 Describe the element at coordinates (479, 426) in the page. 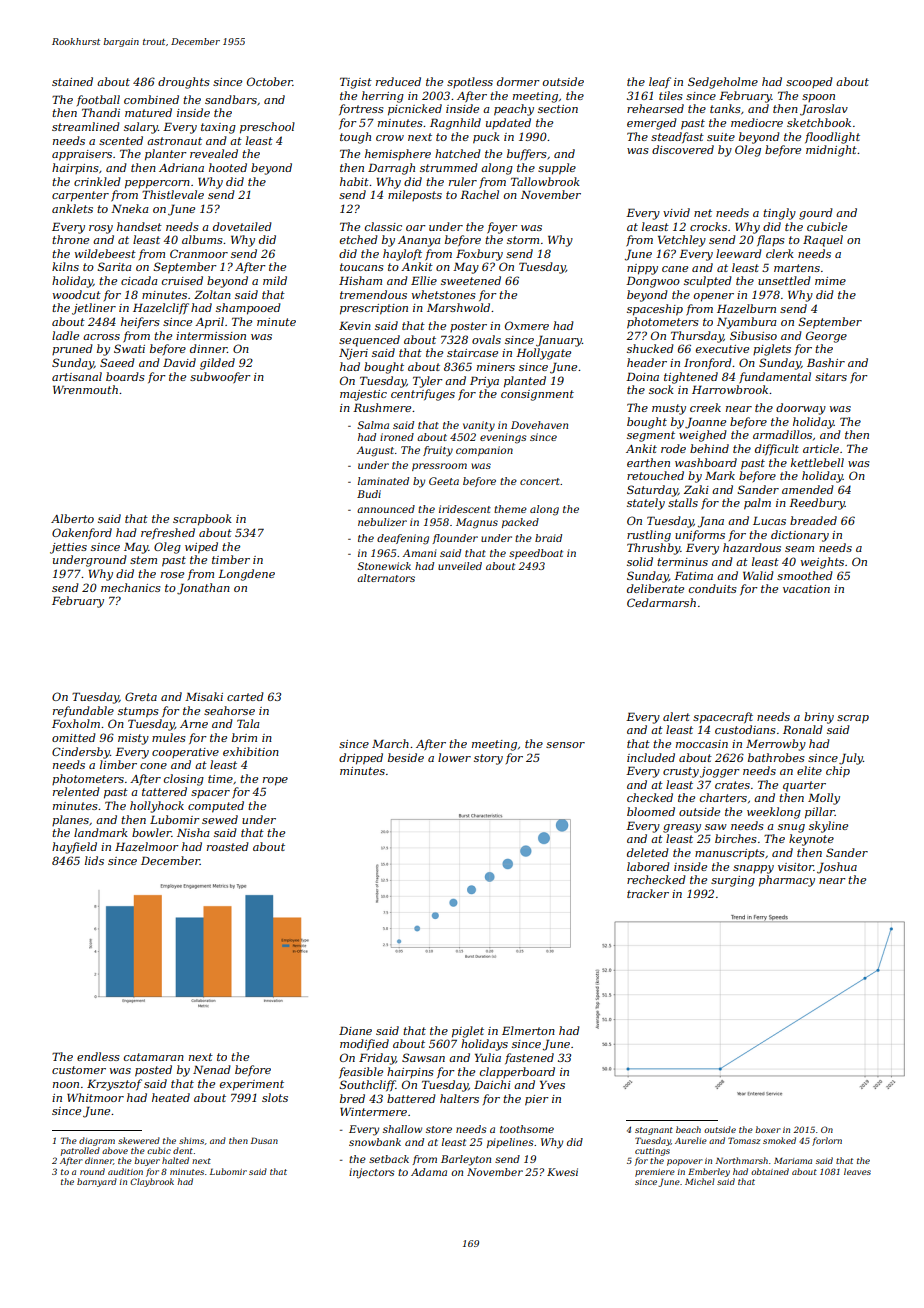

I see `vanity` at that location.
